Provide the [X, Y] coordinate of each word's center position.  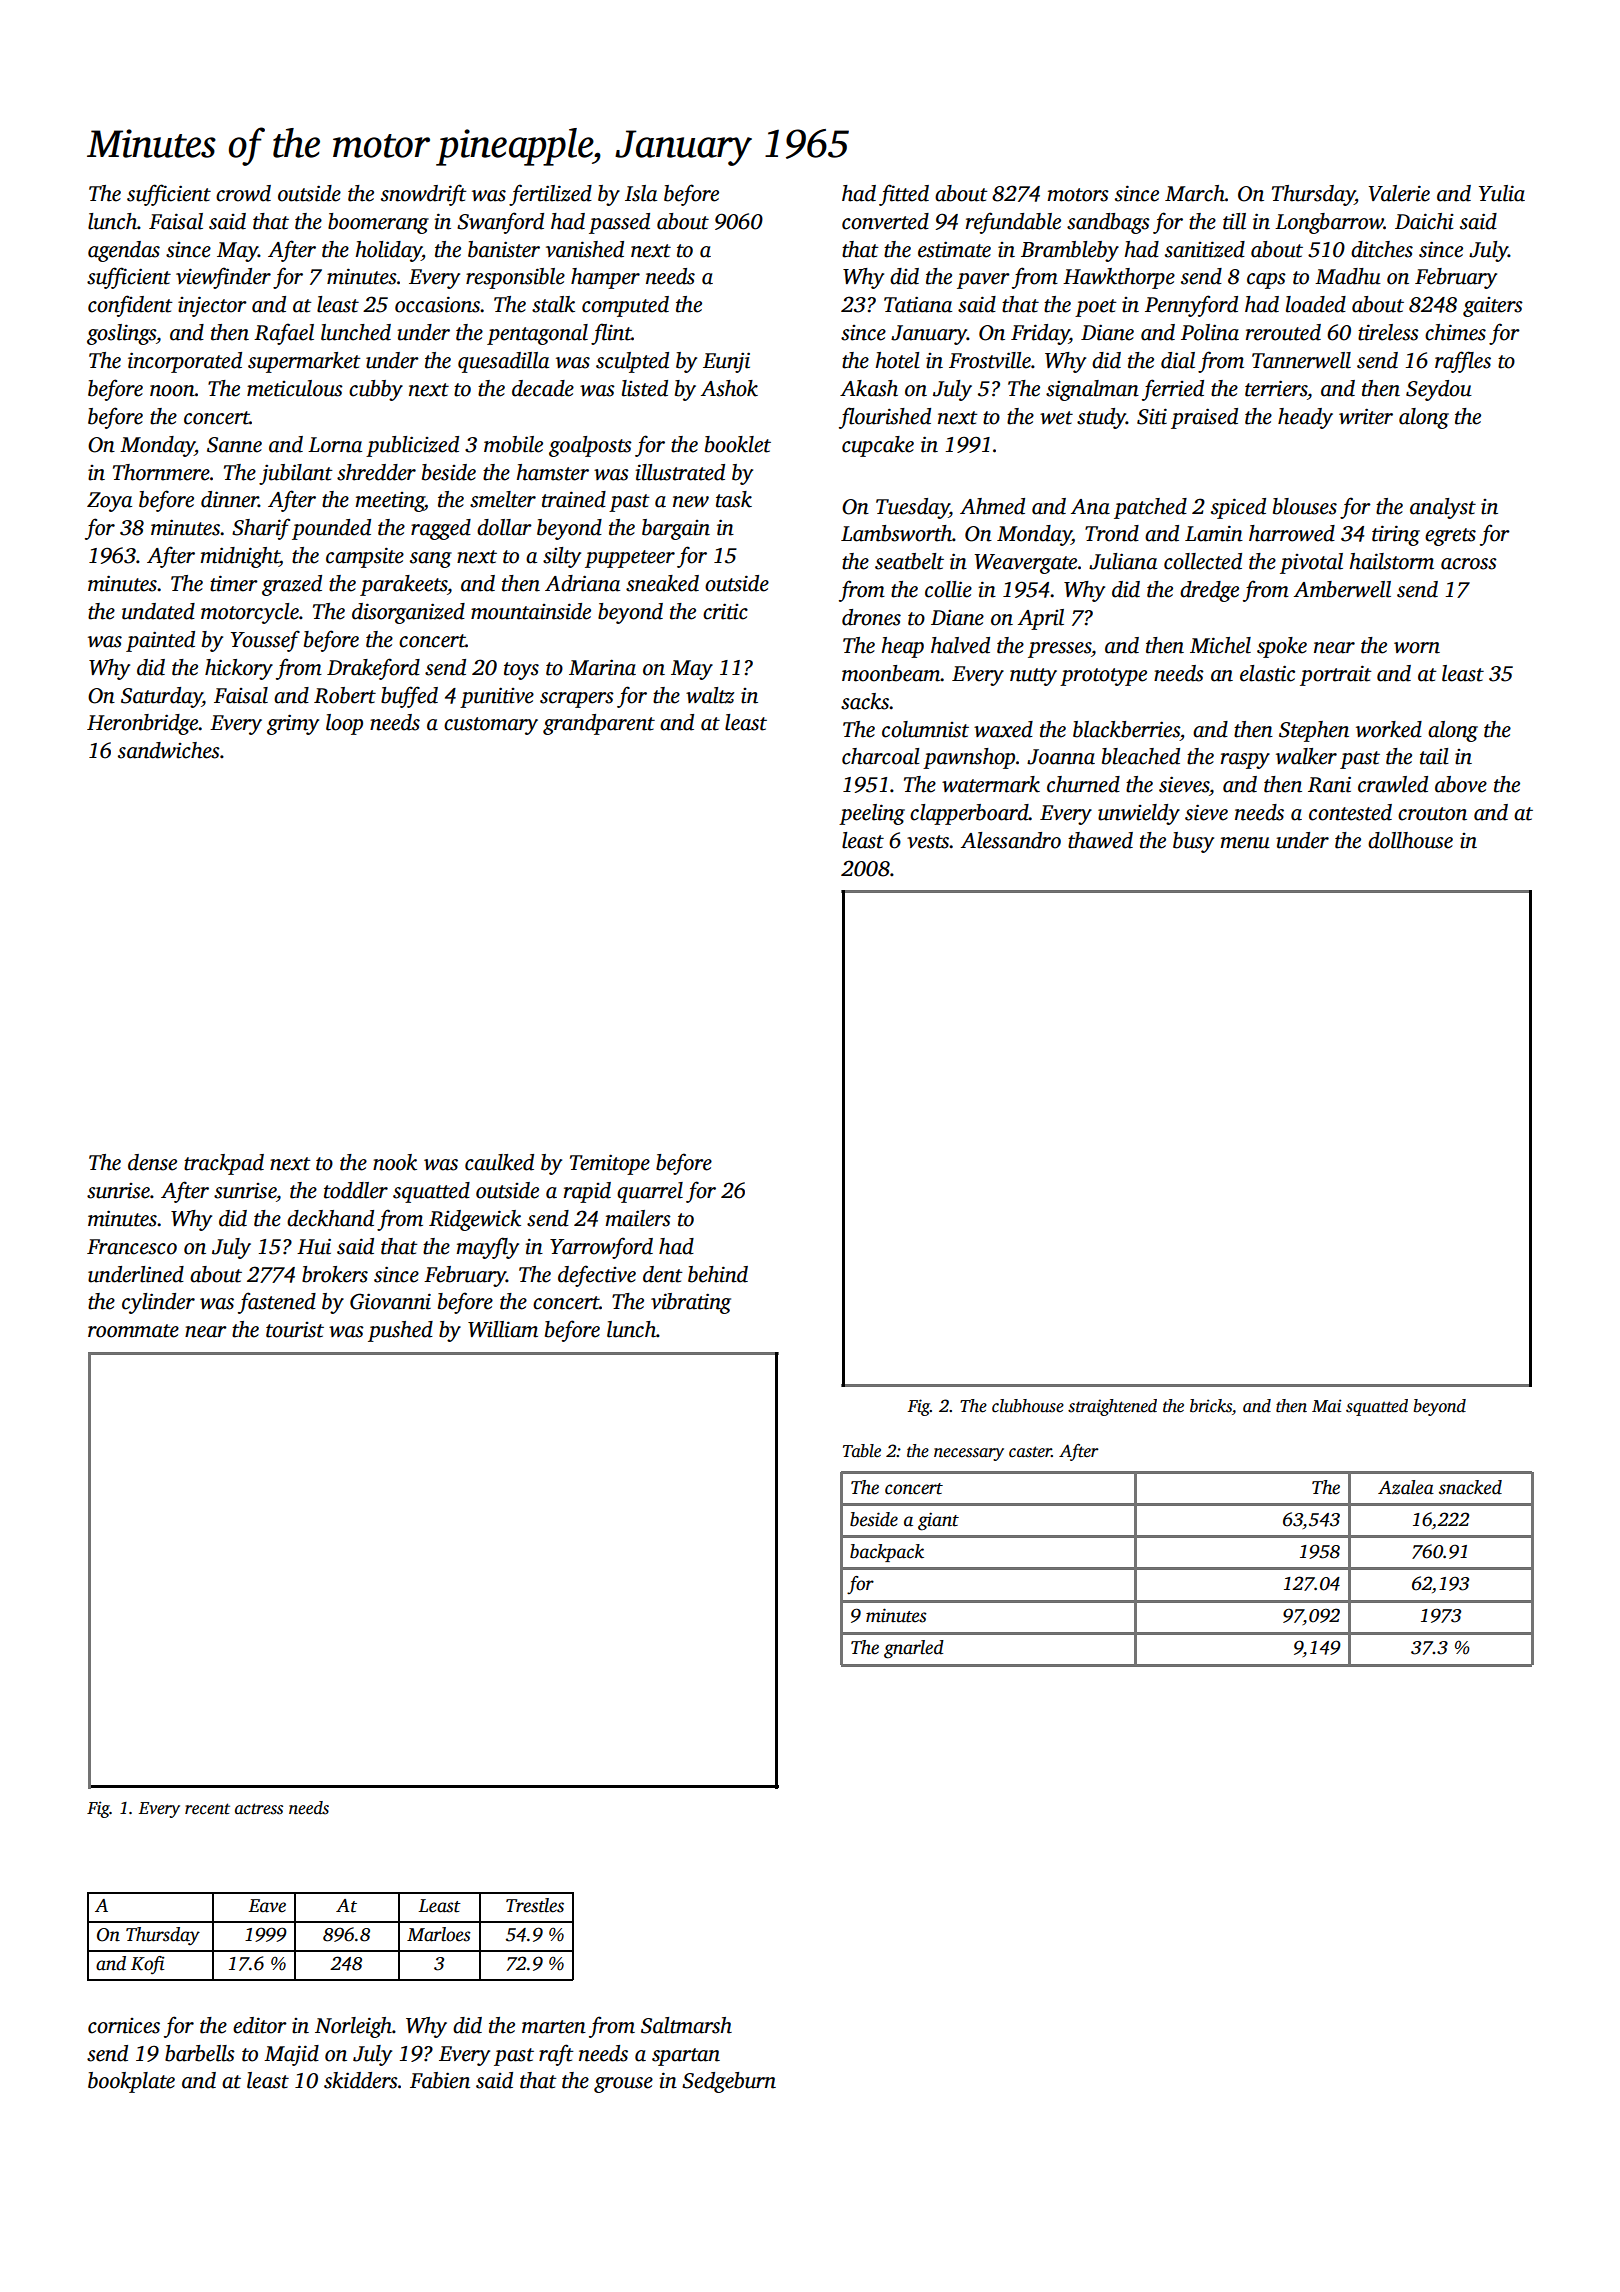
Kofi [147, 1965]
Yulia [1502, 193]
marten [554, 2027]
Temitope [610, 1164]
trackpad [224, 1164]
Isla [641, 193]
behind [718, 1274]
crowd [243, 193]
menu [1245, 843]
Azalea [1406, 1487]
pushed [400, 1331]
